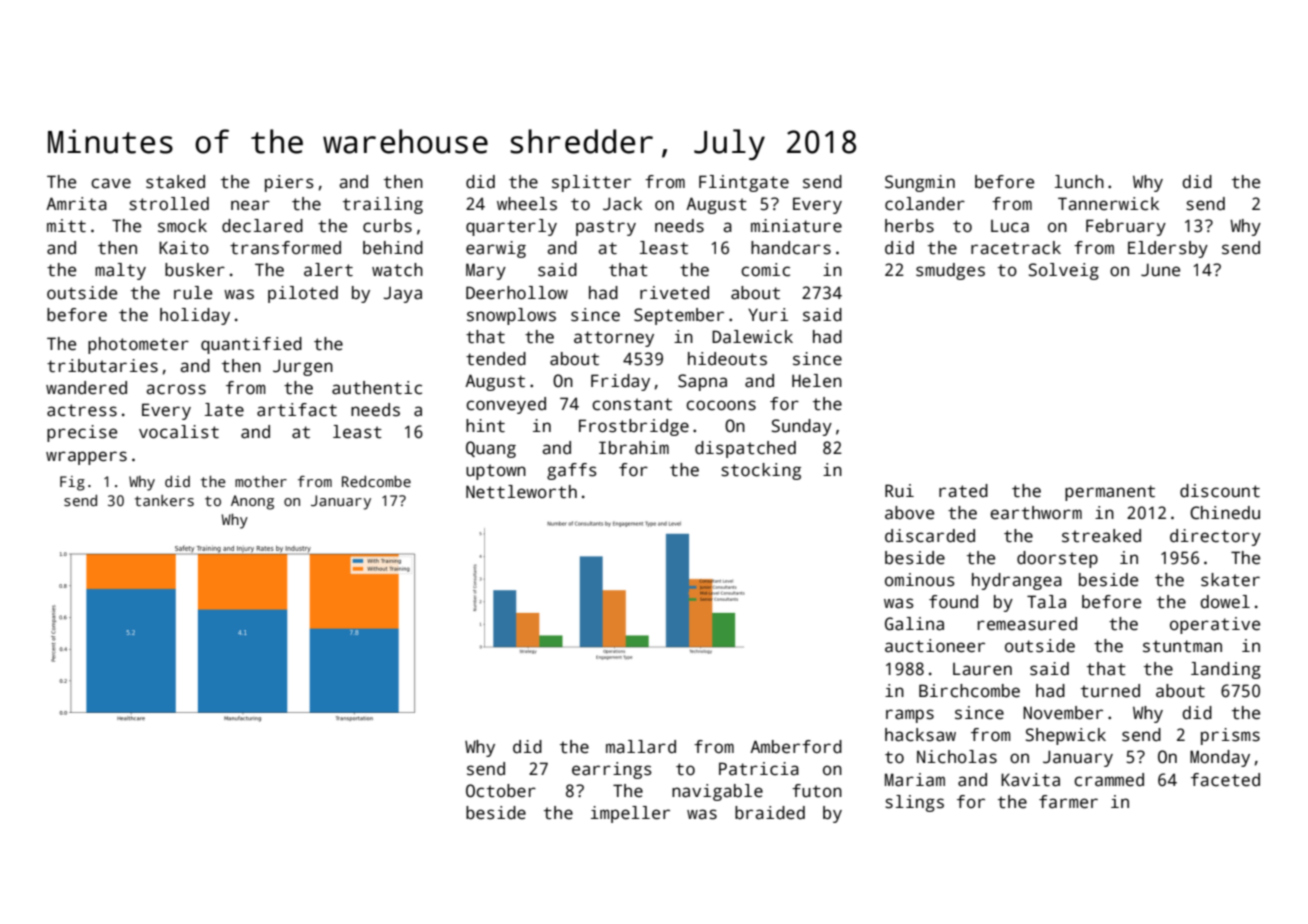 This document has width=1308, height=924. Describe the element at coordinates (252, 502) in the document. I see `Anong` at that location.
